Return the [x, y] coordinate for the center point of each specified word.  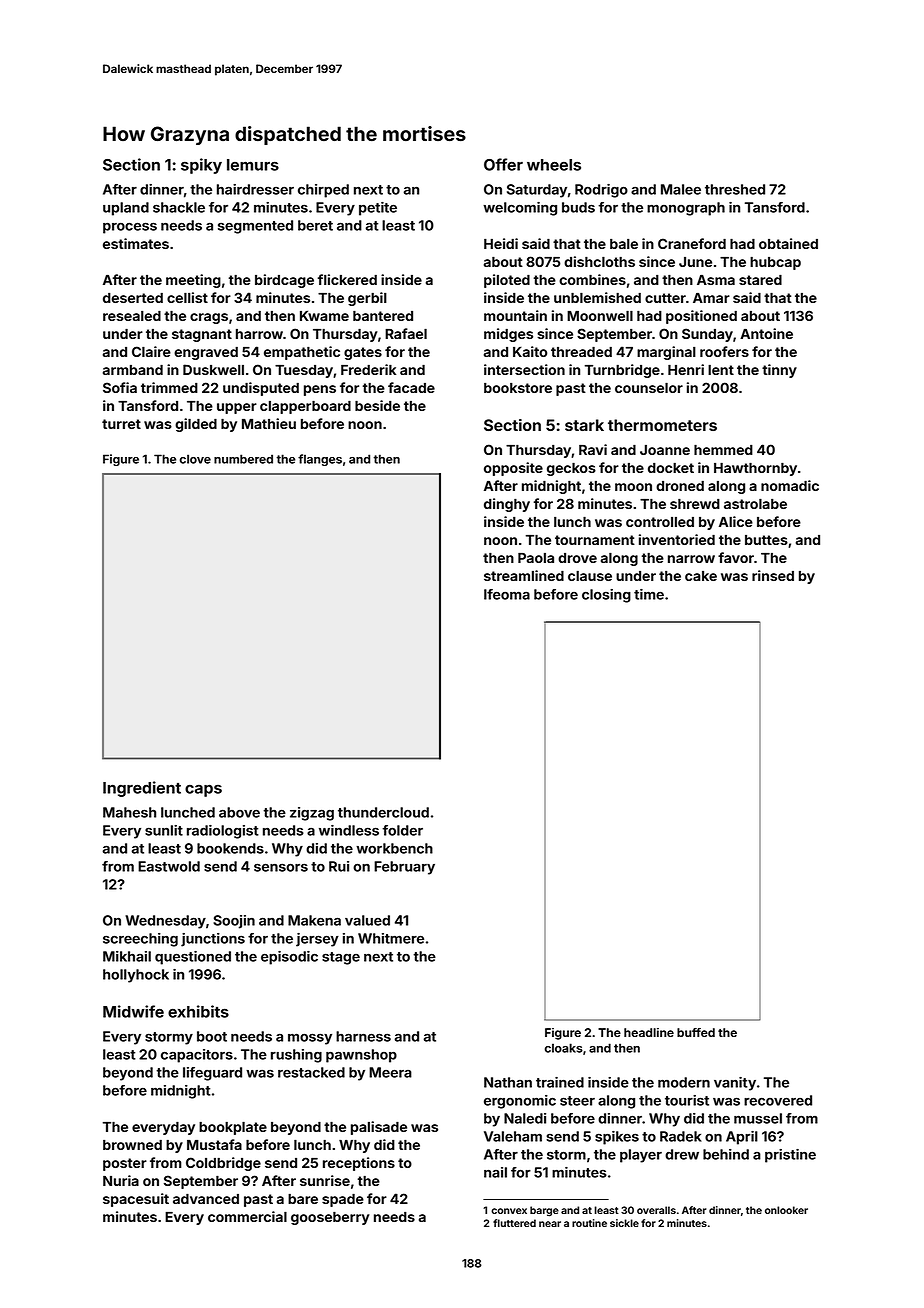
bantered [383, 316]
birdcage [284, 281]
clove [195, 459]
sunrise [325, 1180]
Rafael [406, 333]
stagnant [202, 335]
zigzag [312, 814]
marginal [666, 353]
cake [701, 576]
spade [343, 1200]
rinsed [773, 575]
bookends [230, 848]
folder [402, 830]
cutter [665, 298]
